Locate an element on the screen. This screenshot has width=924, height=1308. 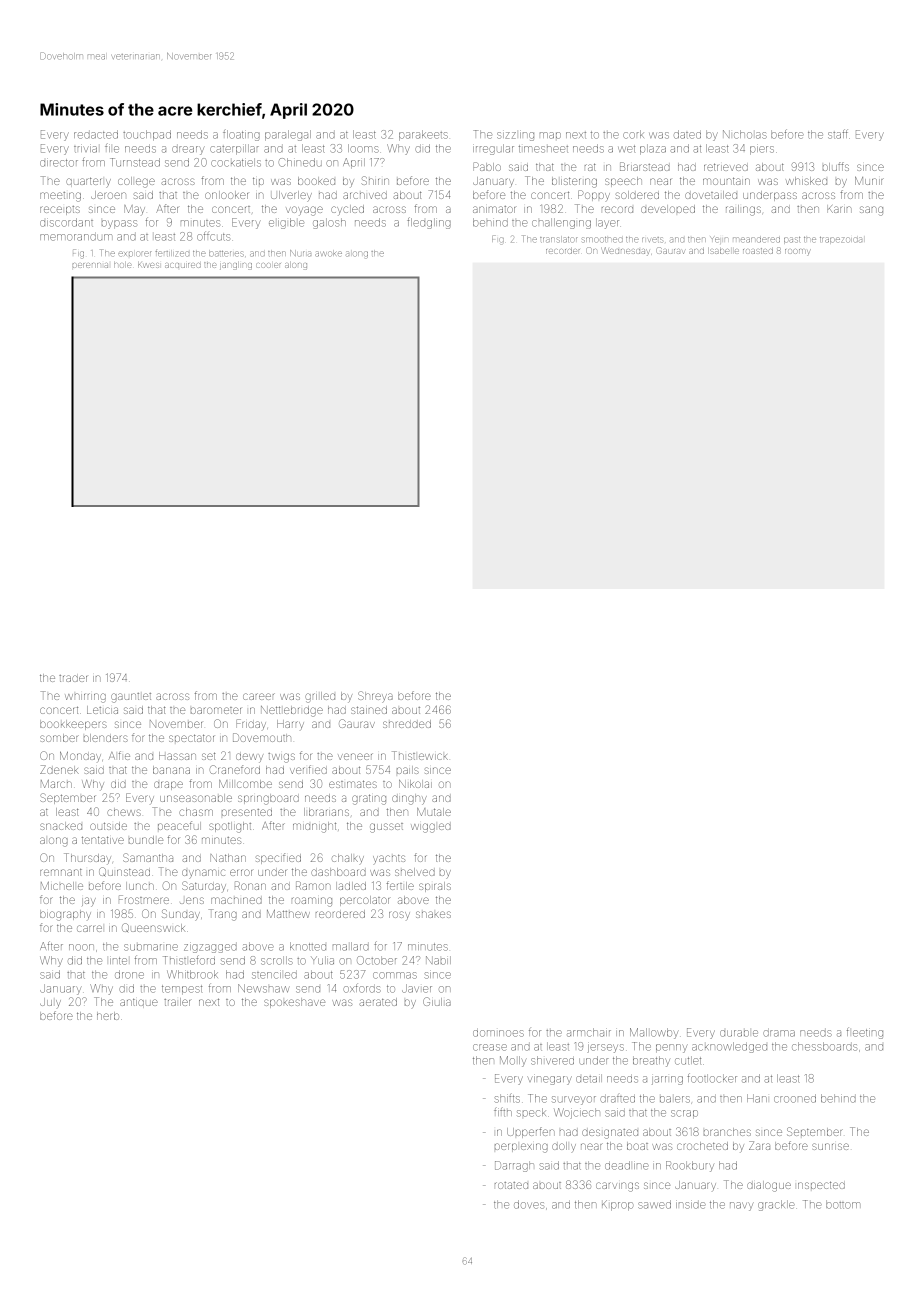
roomy is located at coordinates (798, 252).
